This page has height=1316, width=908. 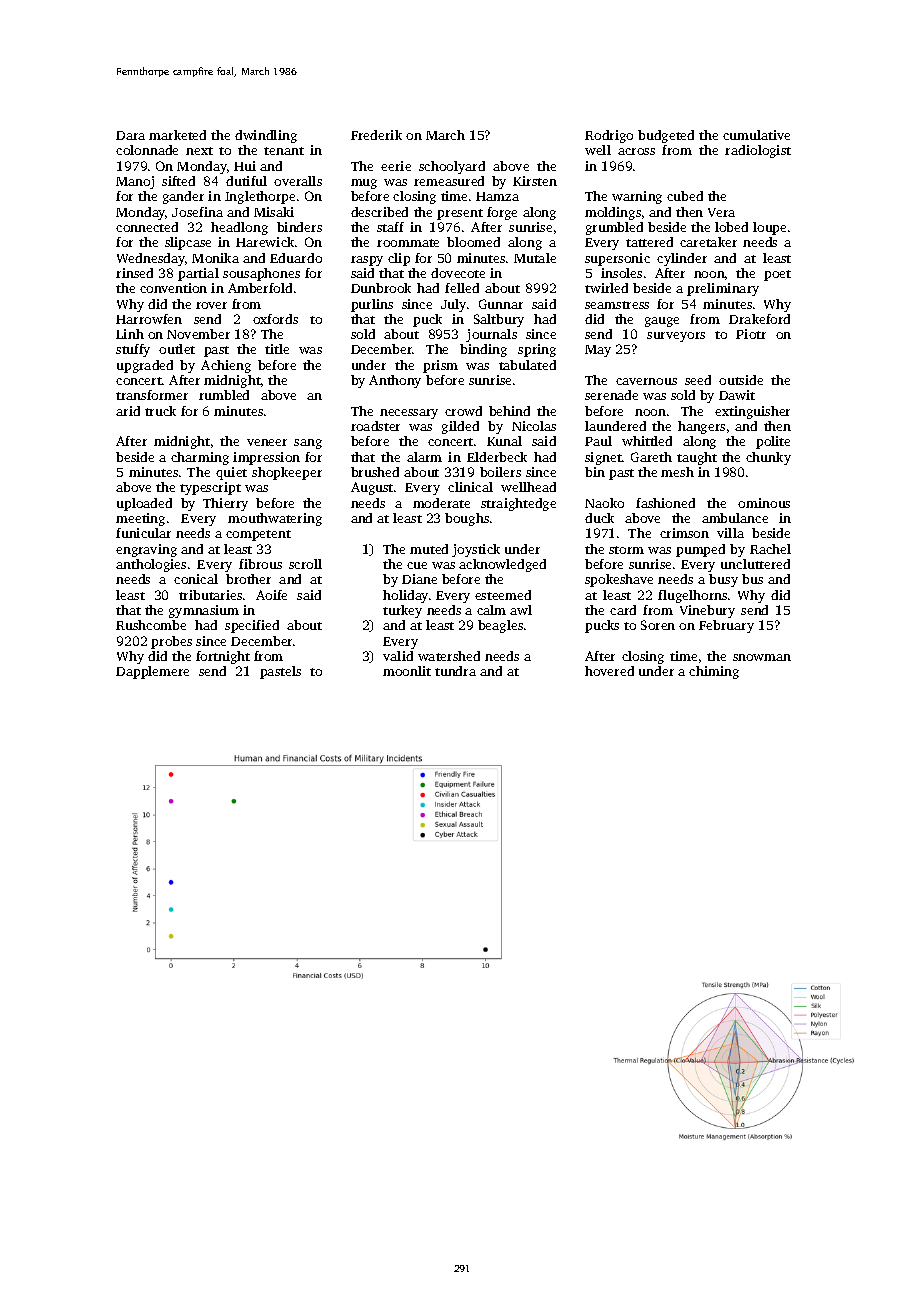 What do you see at coordinates (769, 228) in the page?
I see `loupe` at bounding box center [769, 228].
